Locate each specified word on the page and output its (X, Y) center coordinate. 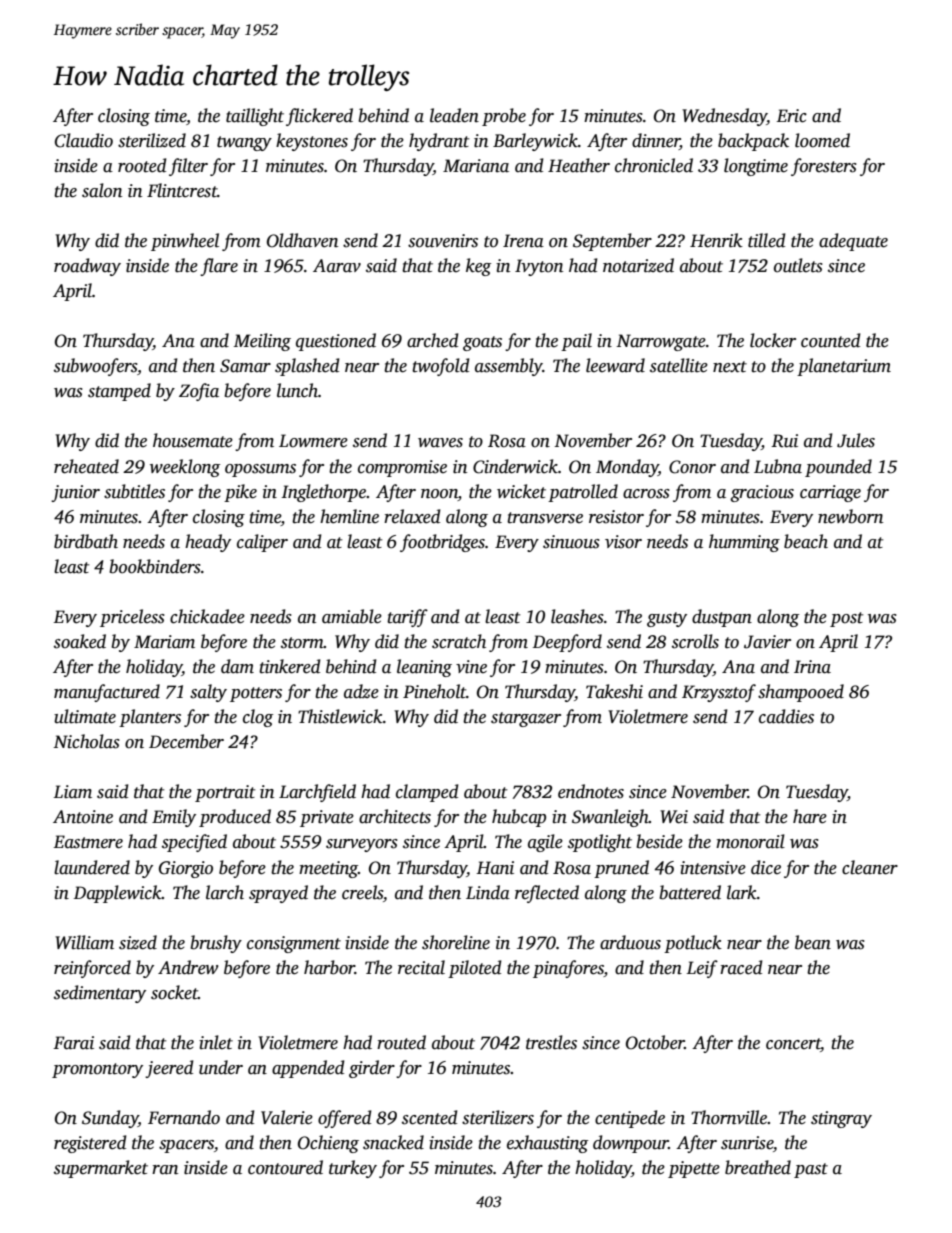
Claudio (84, 140)
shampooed (801, 693)
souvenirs (443, 241)
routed (401, 1042)
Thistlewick (340, 716)
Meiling (262, 342)
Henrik (716, 240)
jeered (169, 1069)
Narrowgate (661, 342)
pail (576, 342)
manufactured (107, 693)
